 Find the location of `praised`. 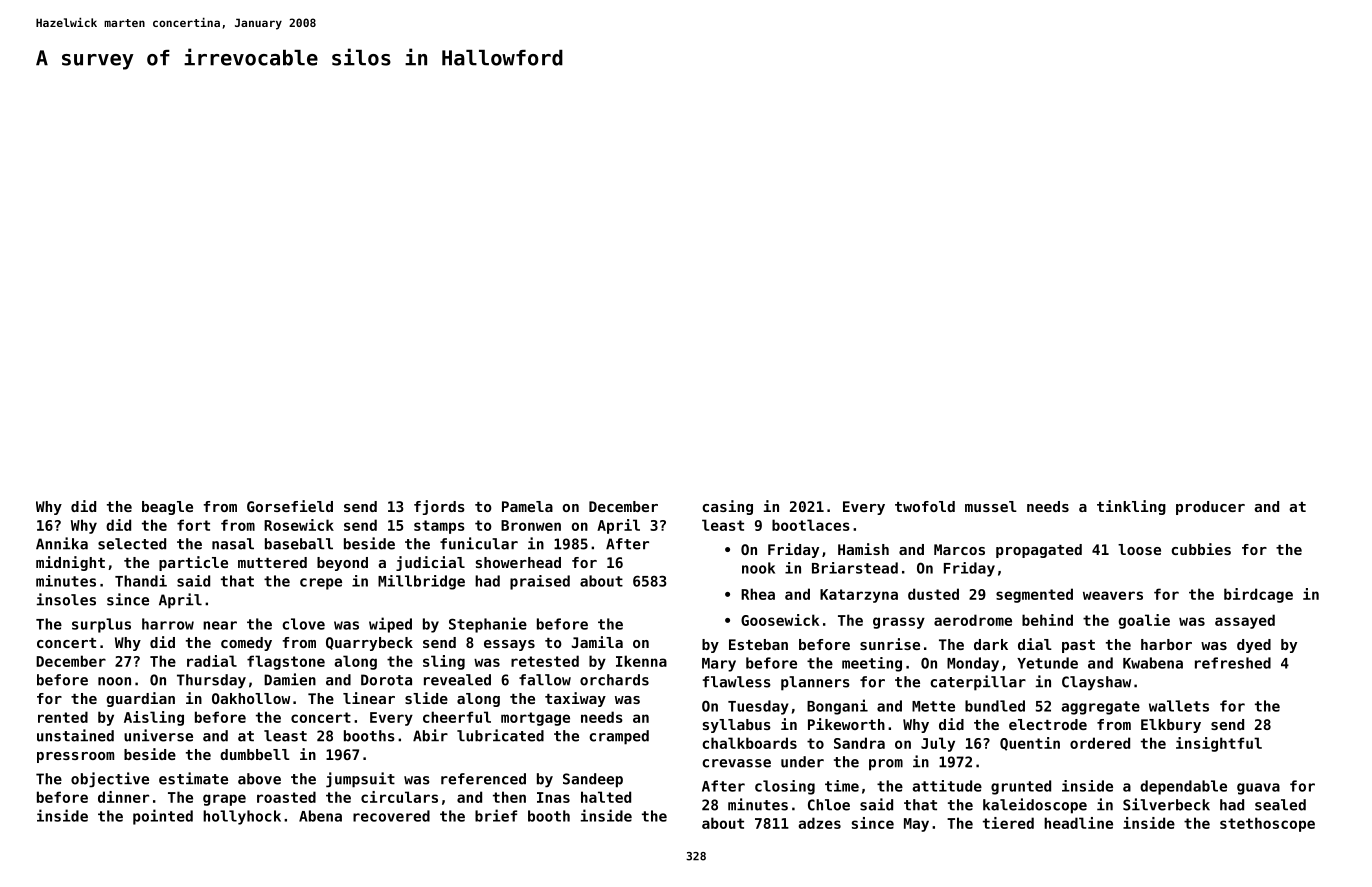

praised is located at coordinates (540, 582).
